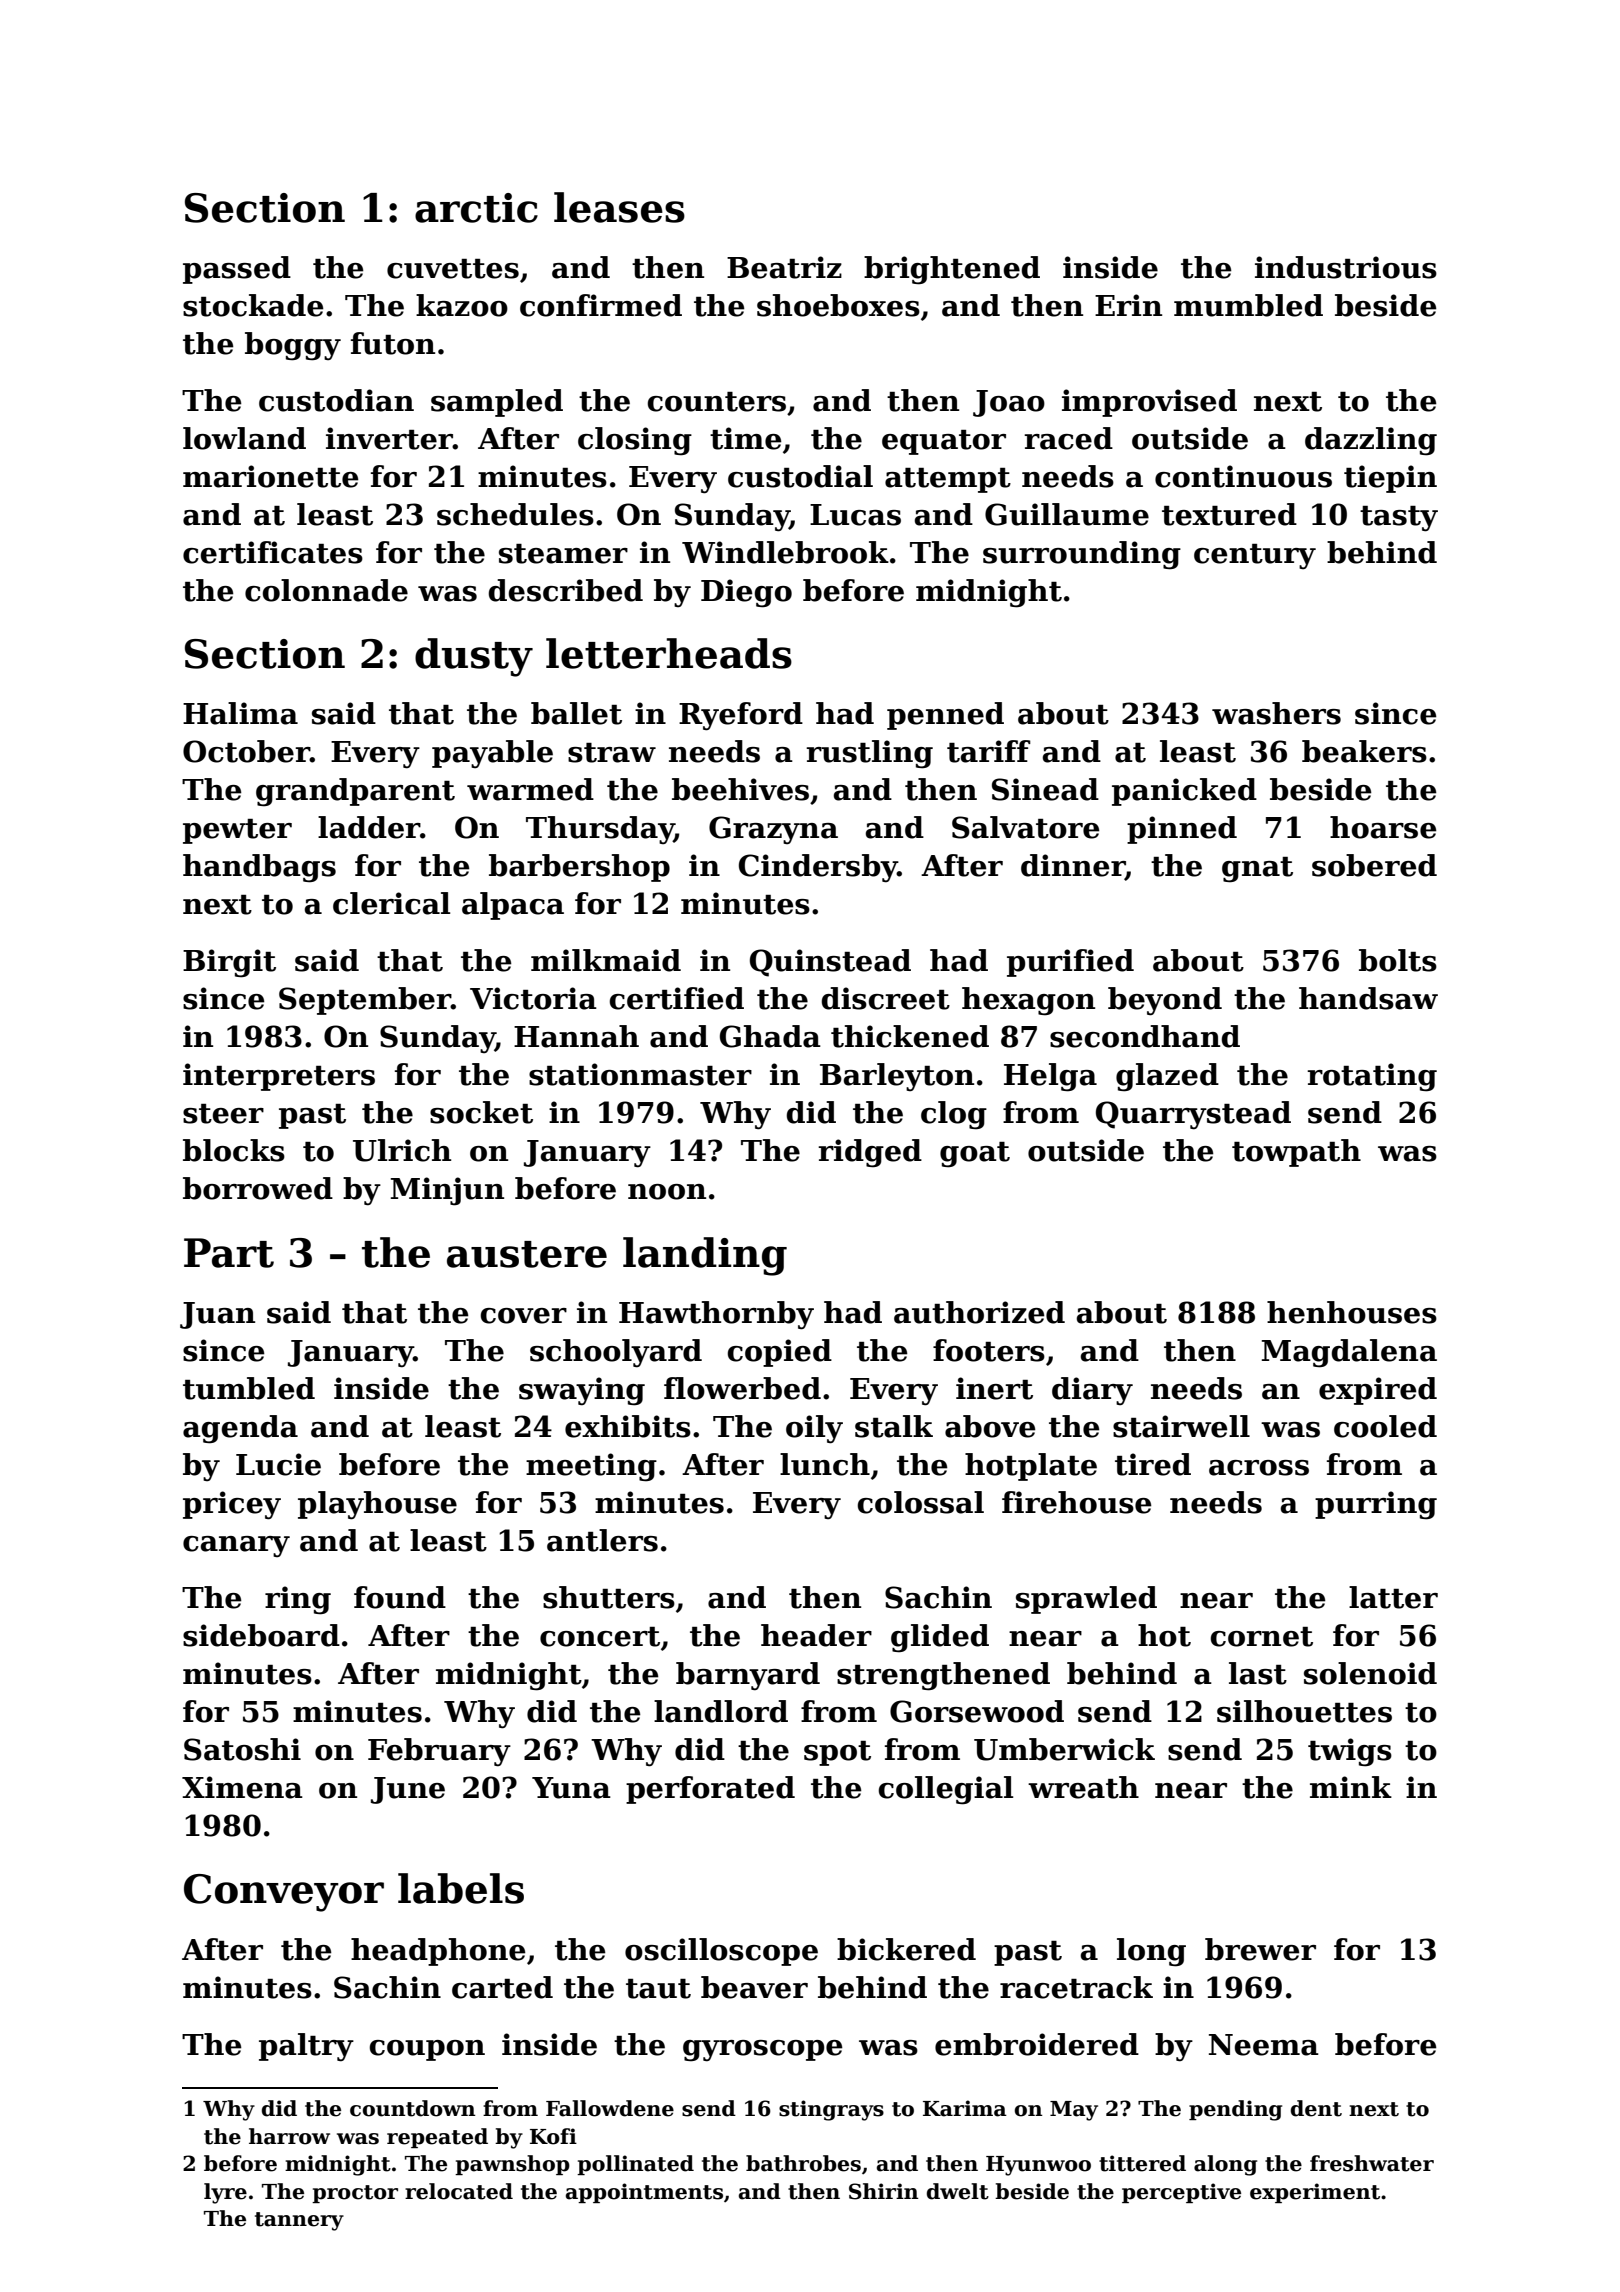  Describe the element at coordinates (563, 554) in the document. I see `steamer` at that location.
